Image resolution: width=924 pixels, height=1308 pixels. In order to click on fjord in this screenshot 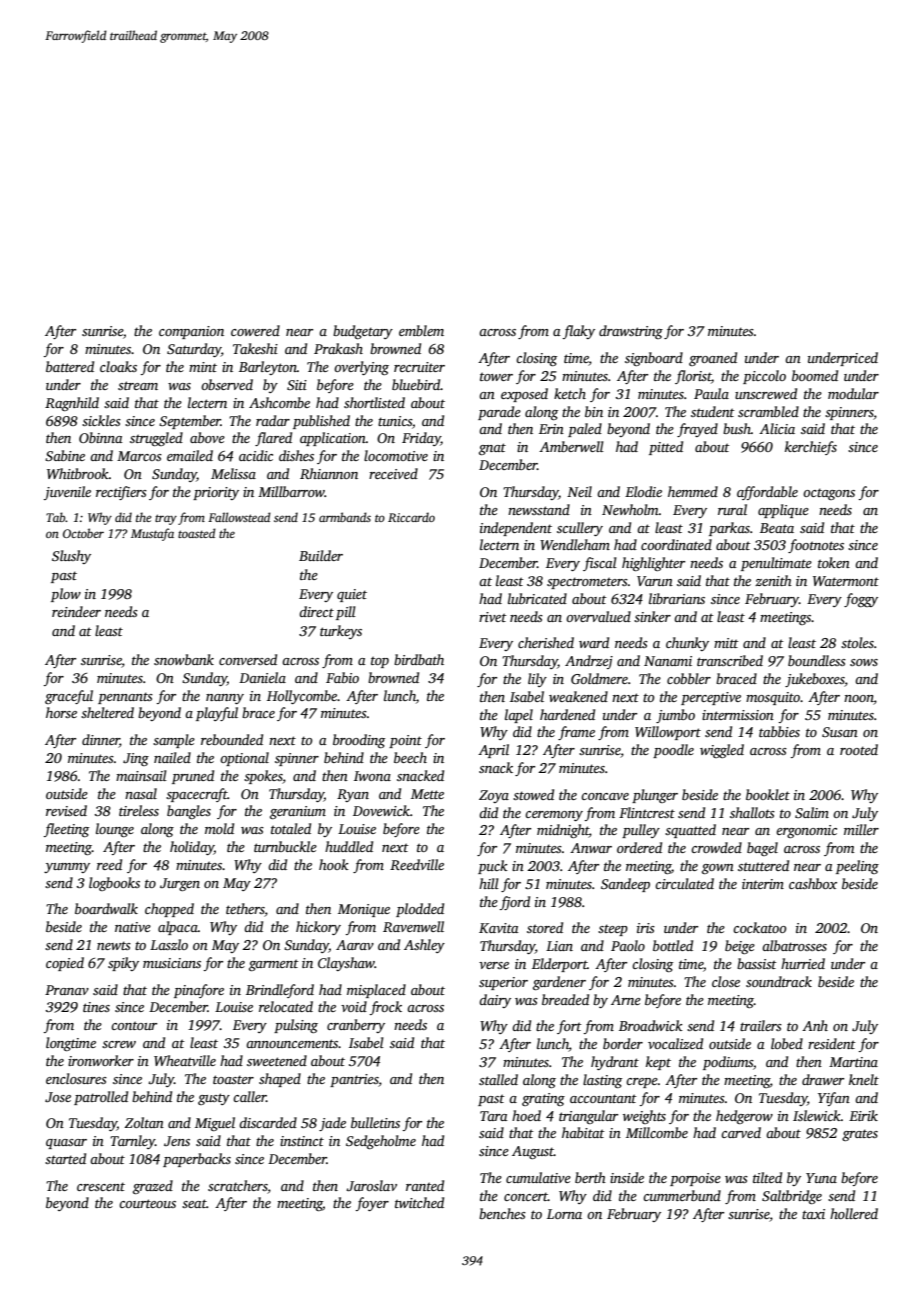, I will do `click(515, 903)`.
